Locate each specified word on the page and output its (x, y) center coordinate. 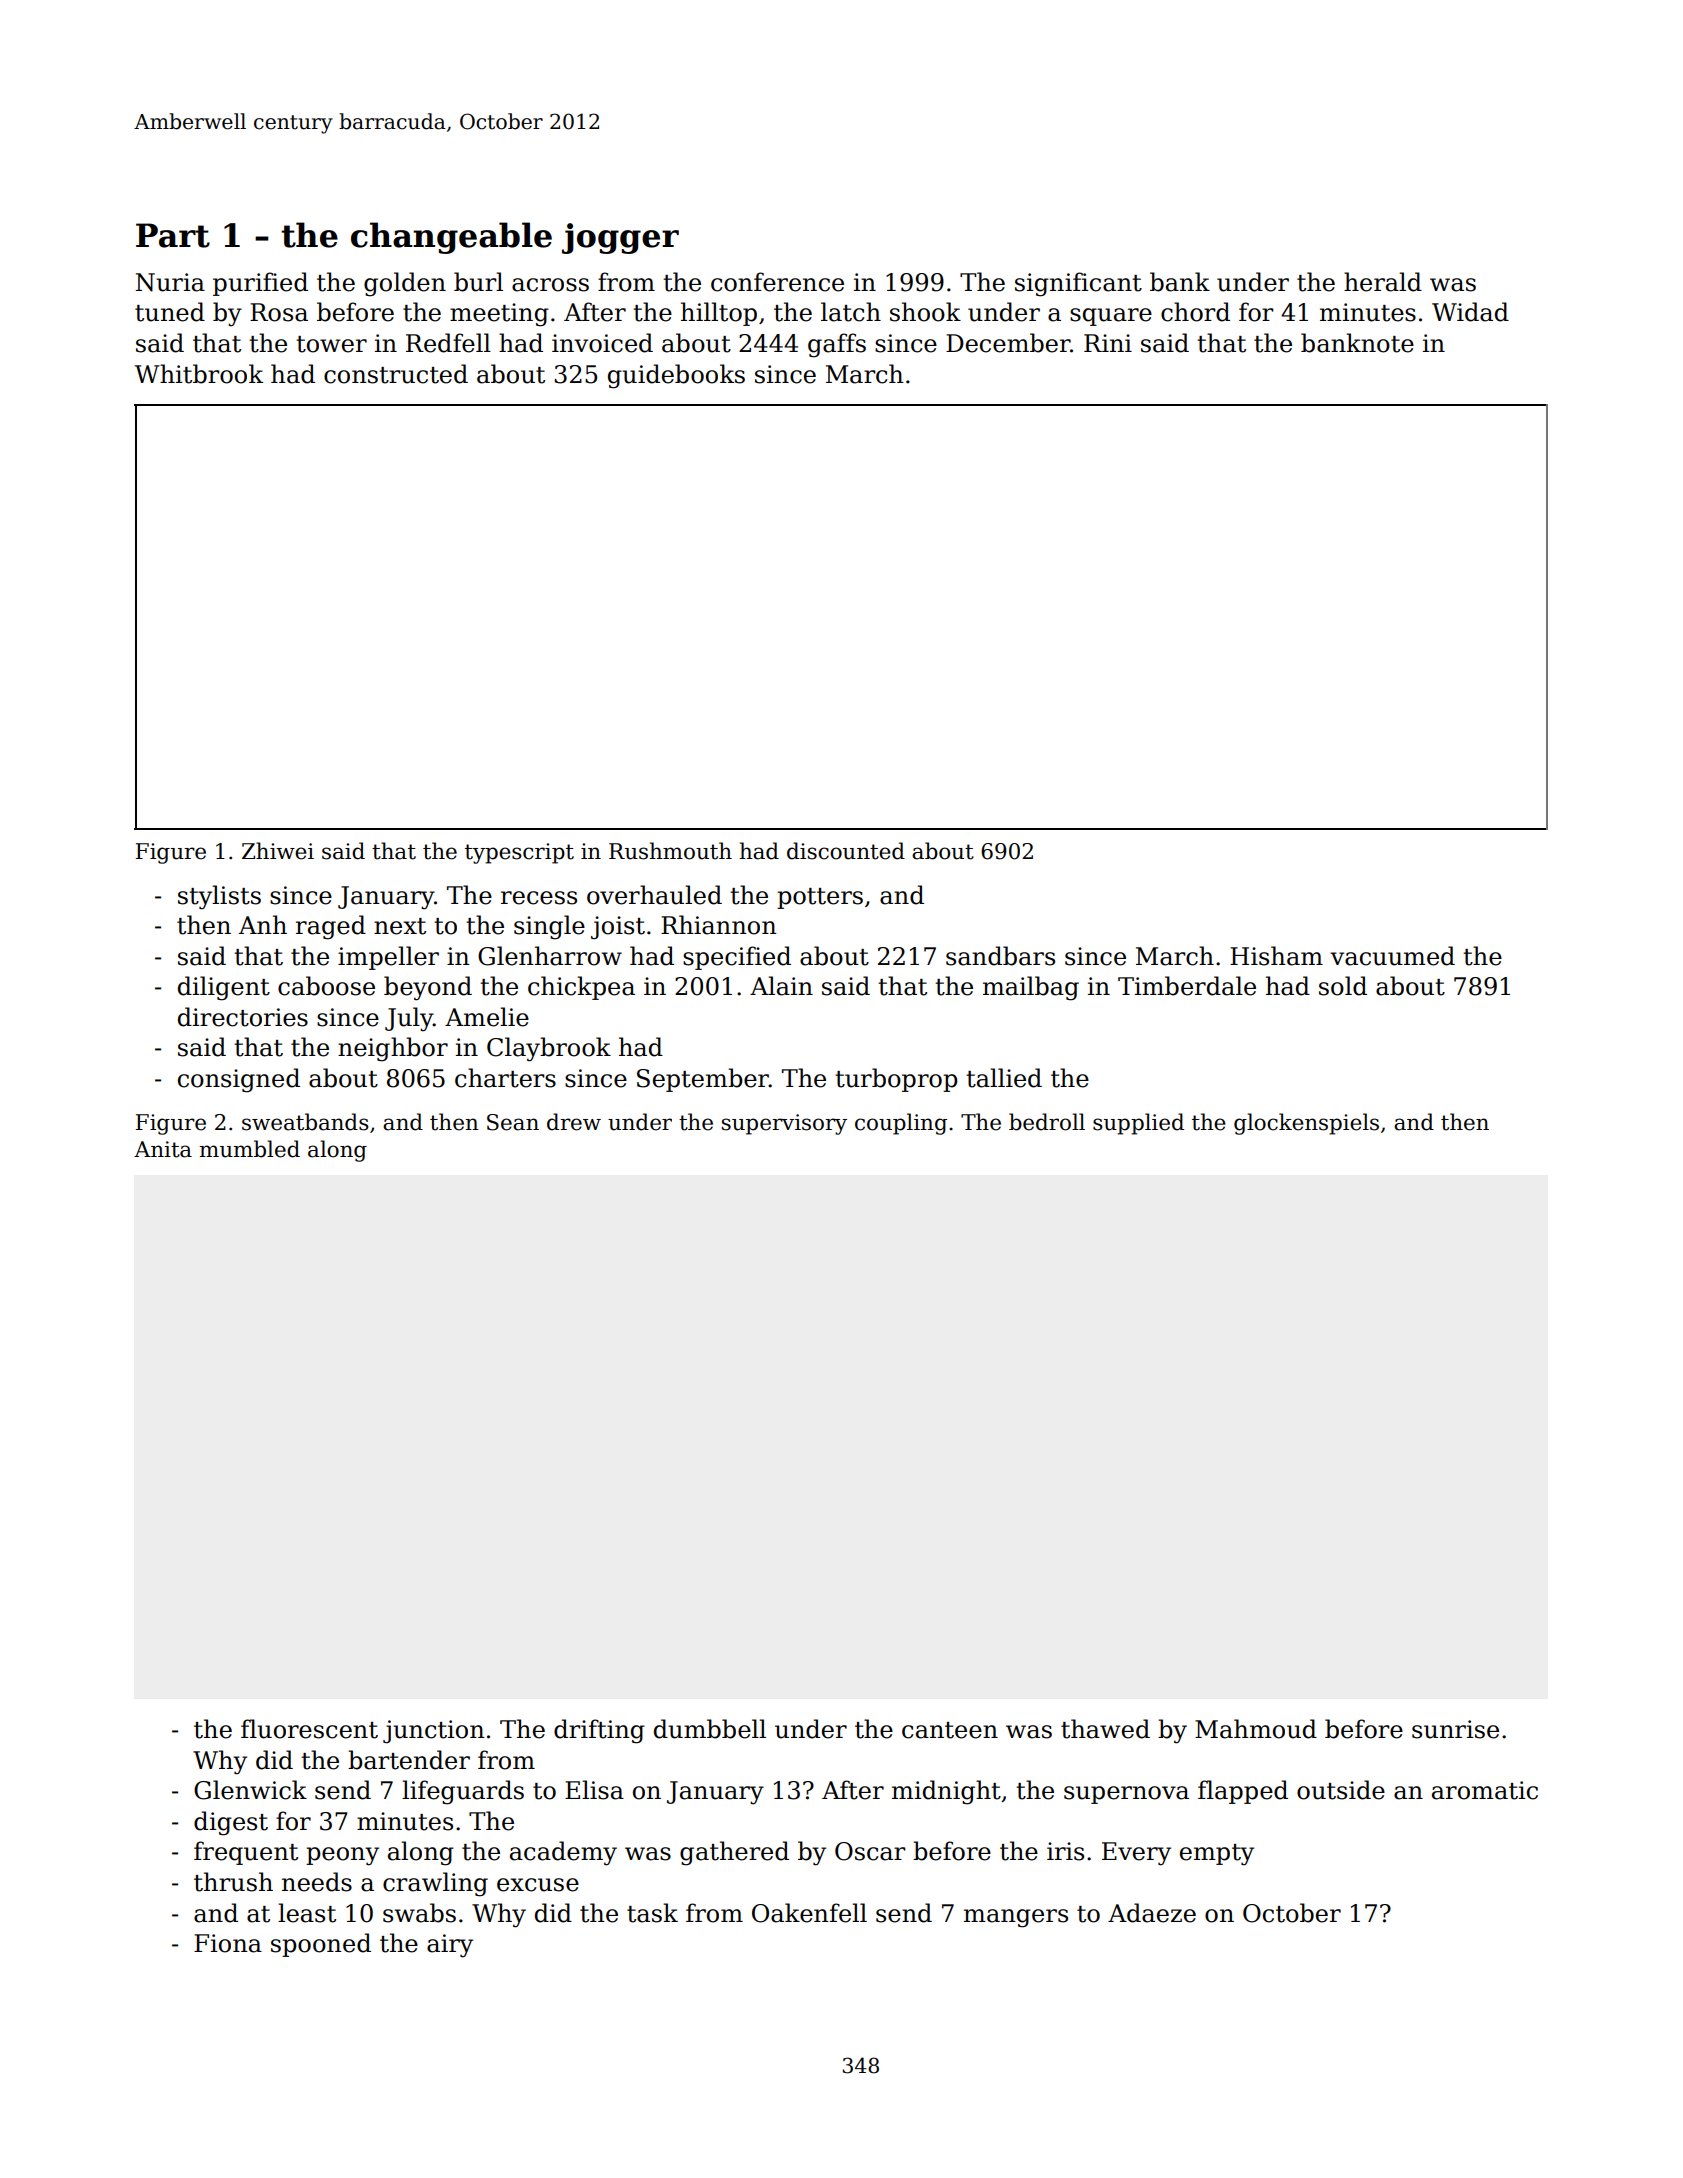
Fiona (228, 1943)
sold (1343, 986)
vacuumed (1392, 956)
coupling (901, 1124)
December (1008, 343)
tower (331, 344)
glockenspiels (1306, 1124)
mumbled (249, 1149)
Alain (781, 986)
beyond (428, 988)
